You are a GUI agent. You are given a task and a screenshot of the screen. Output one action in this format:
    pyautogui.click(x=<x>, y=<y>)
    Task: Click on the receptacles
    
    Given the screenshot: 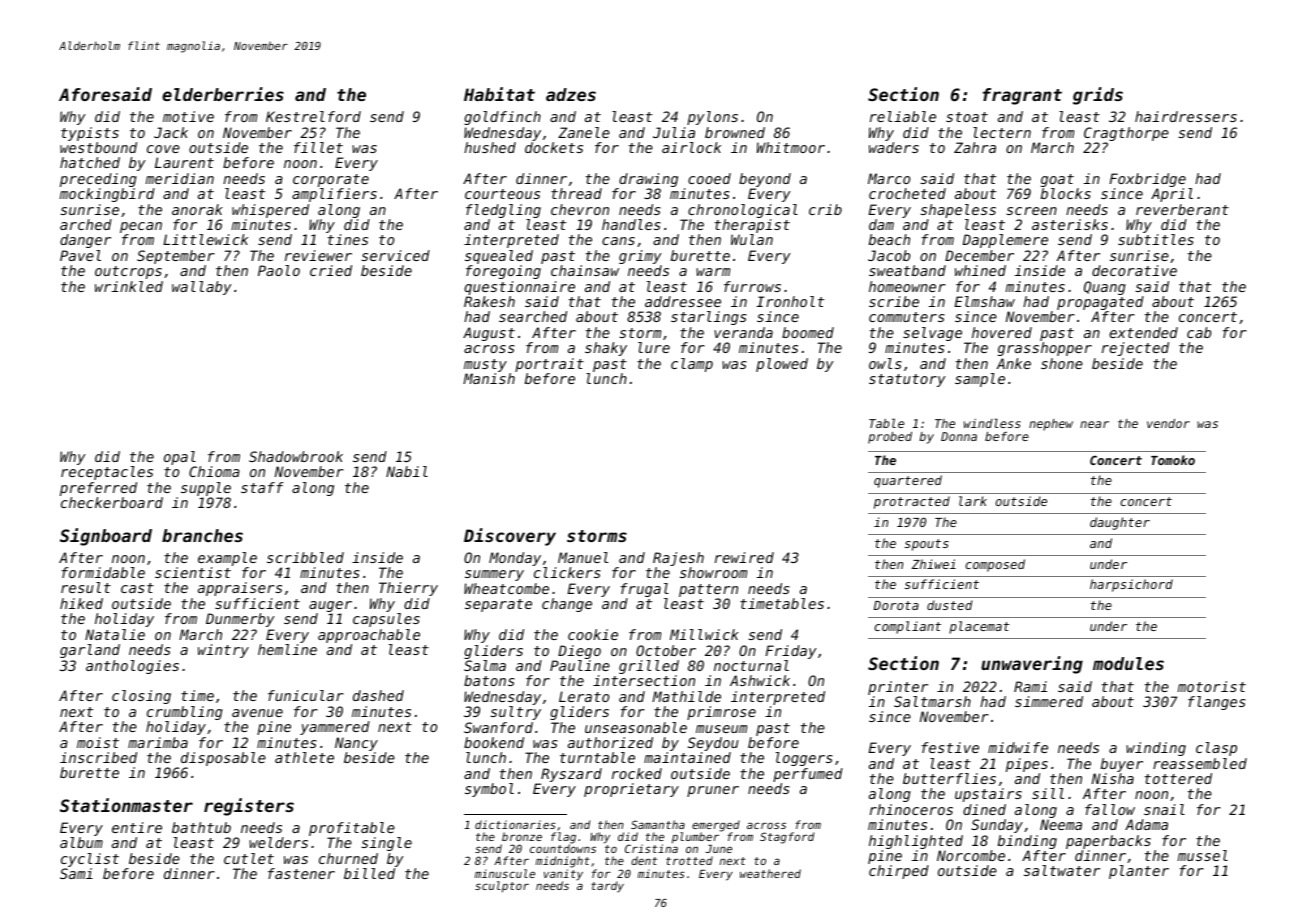 What is the action you would take?
    pyautogui.click(x=107, y=473)
